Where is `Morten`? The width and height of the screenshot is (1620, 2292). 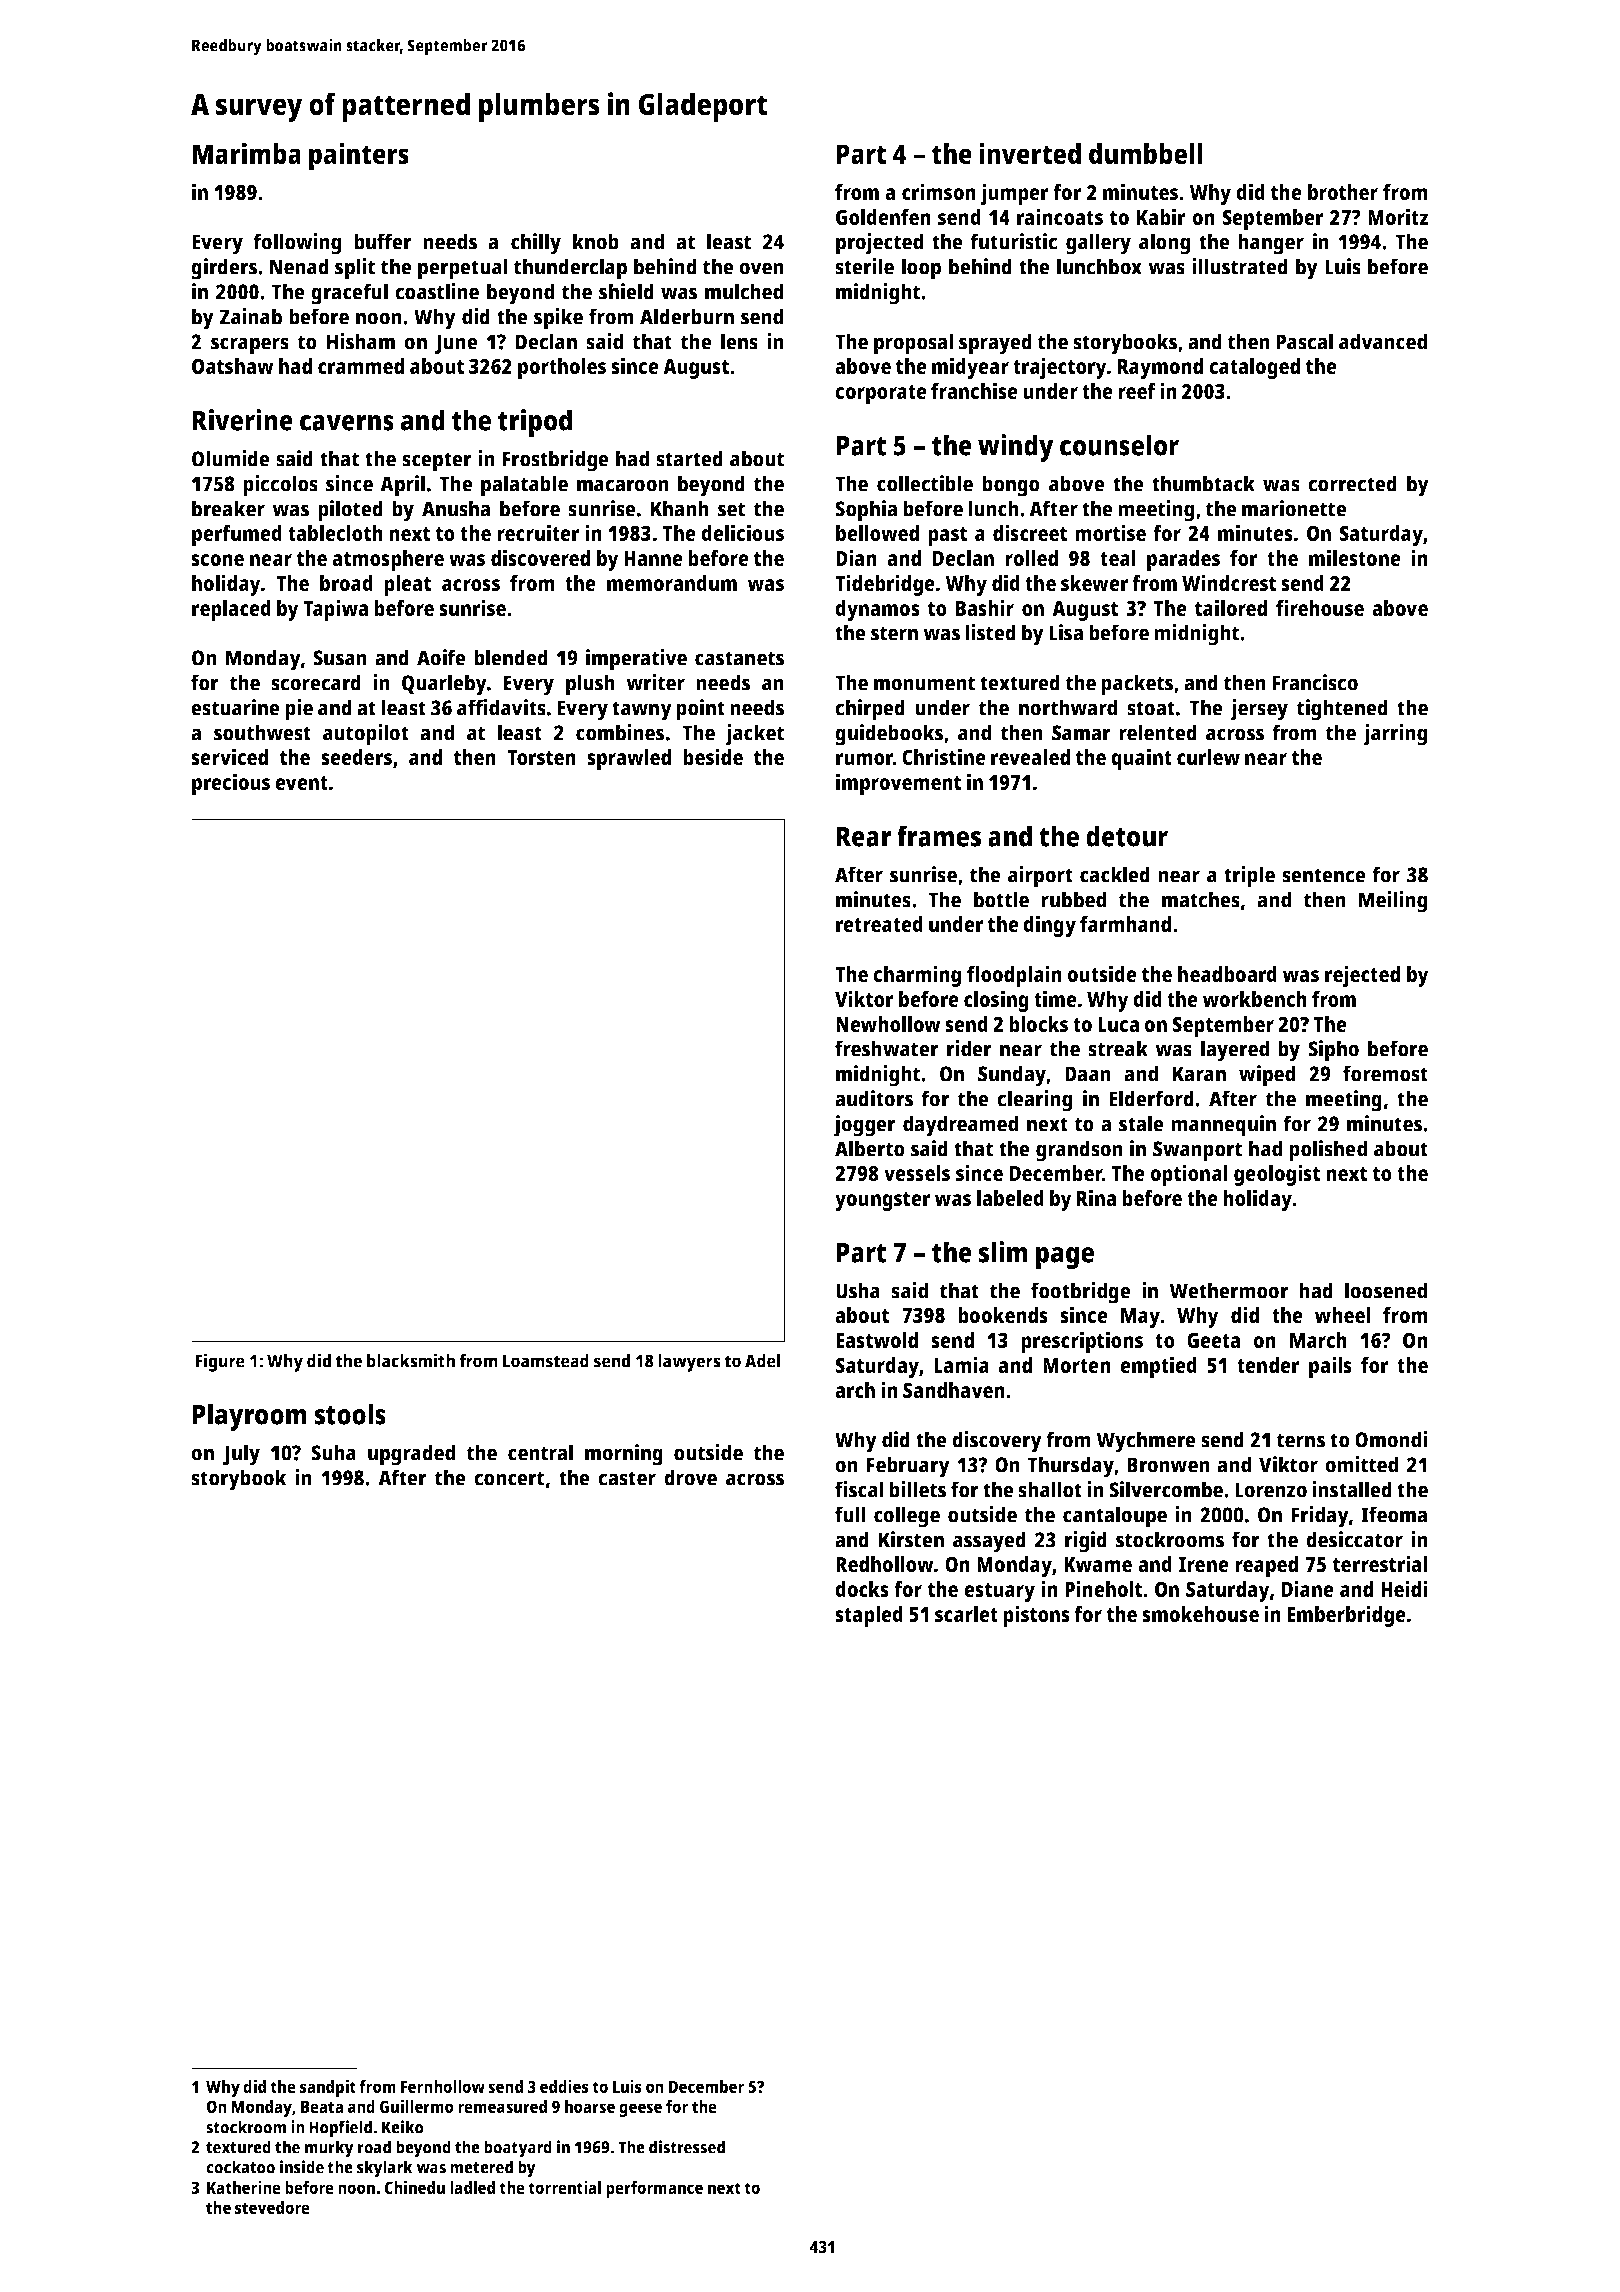 Morten is located at coordinates (1077, 1365).
